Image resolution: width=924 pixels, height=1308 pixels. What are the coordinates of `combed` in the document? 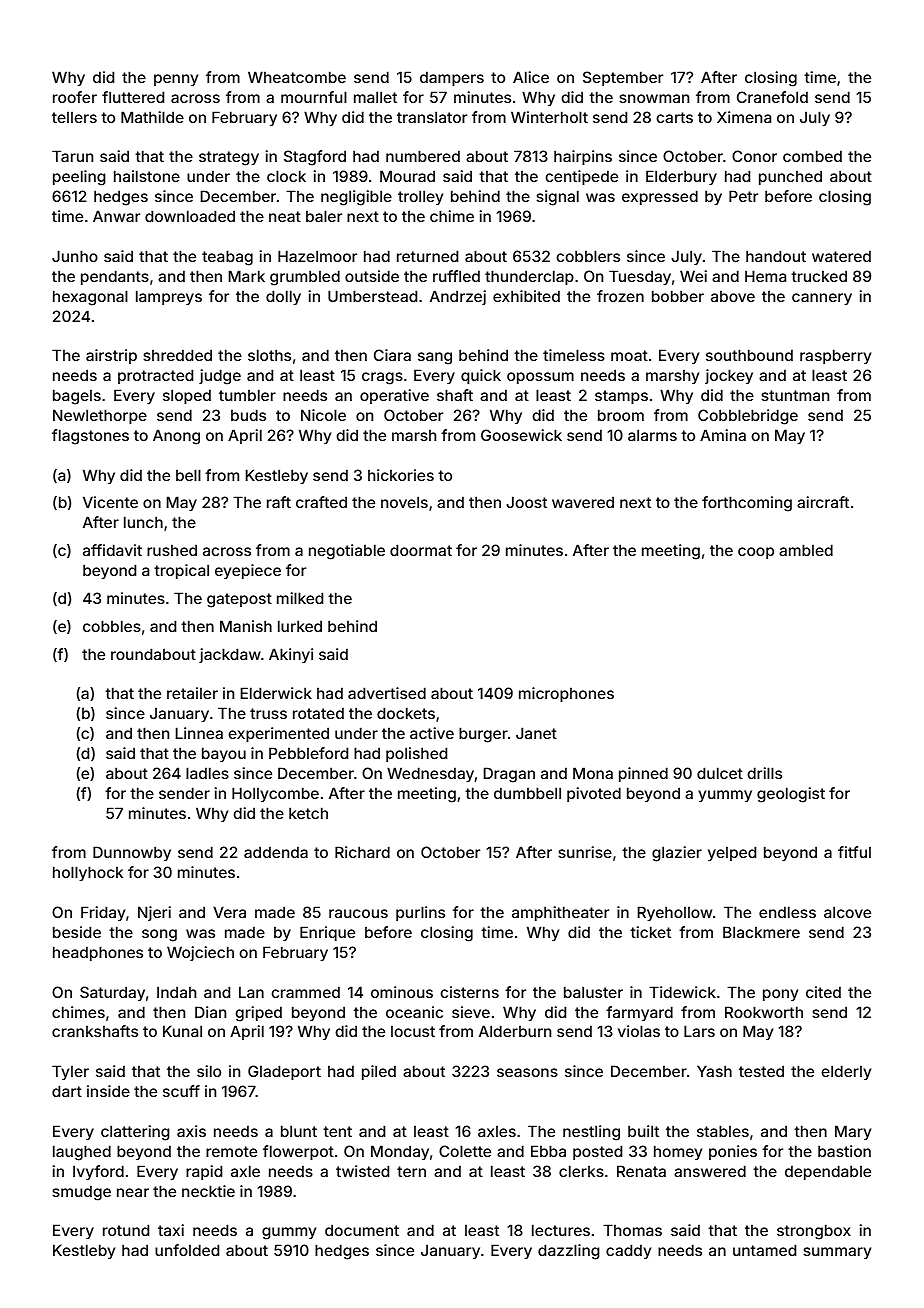 It's located at (812, 156).
